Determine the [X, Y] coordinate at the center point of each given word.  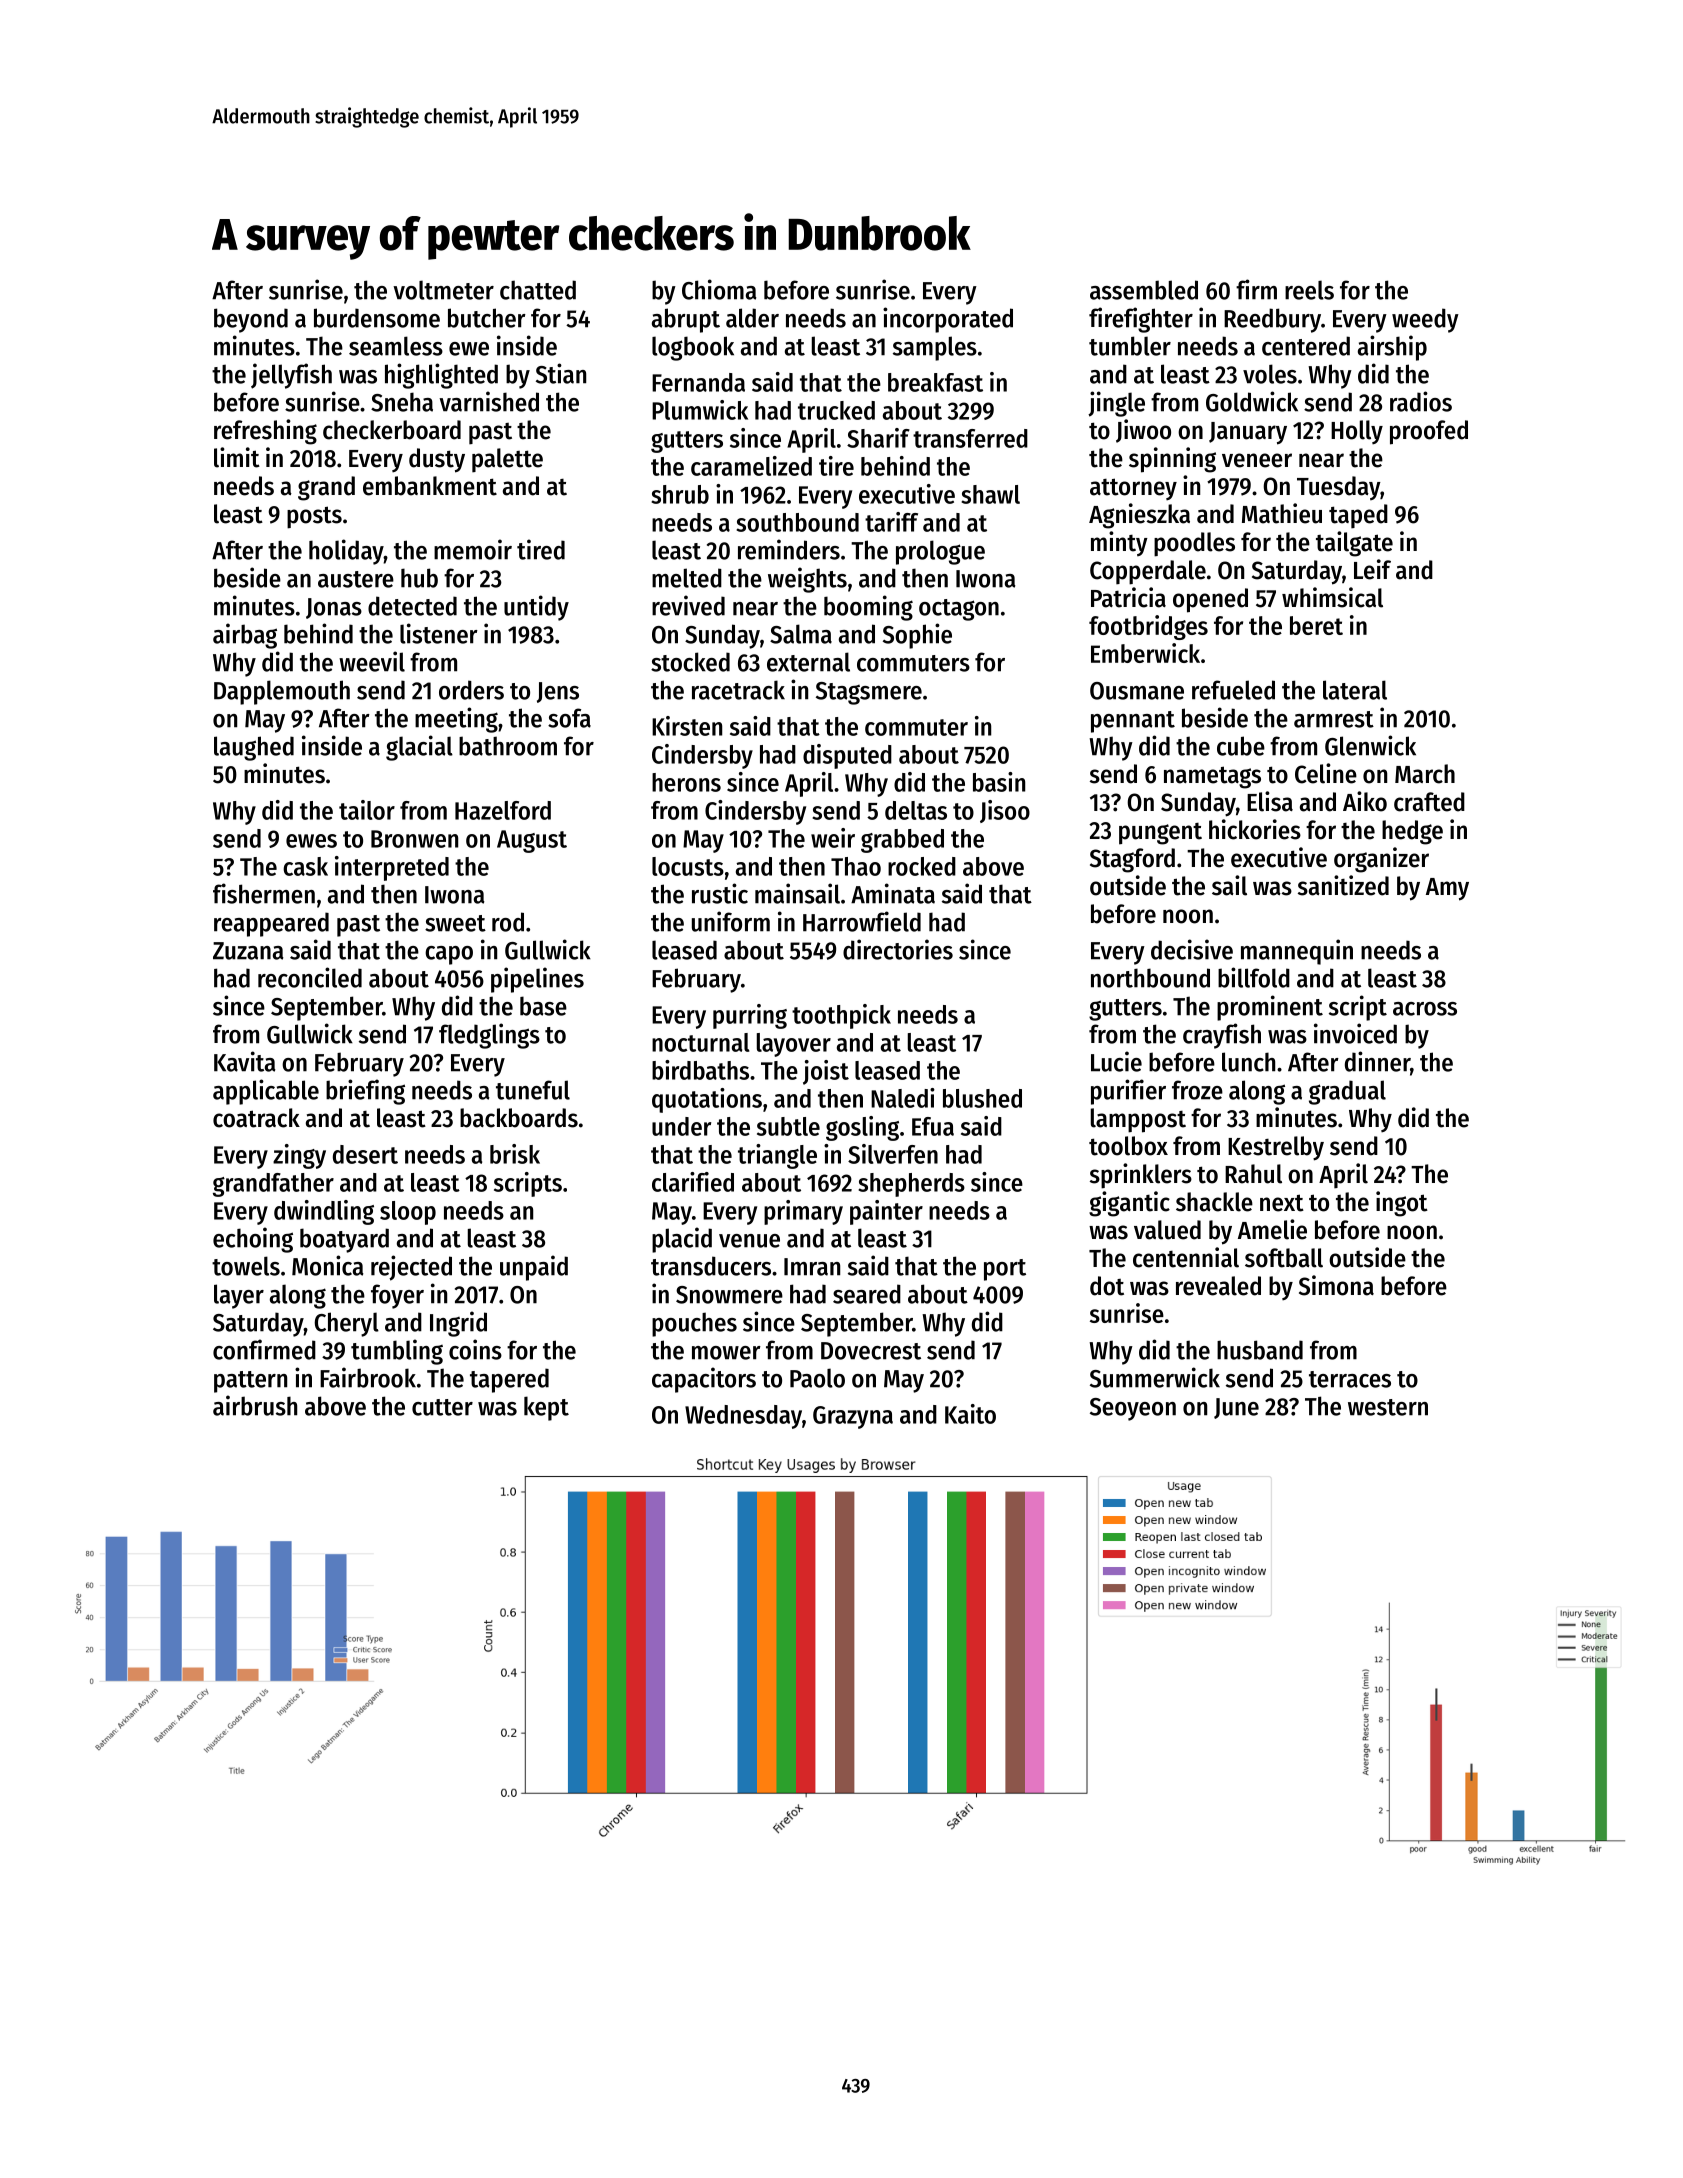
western [1388, 1407]
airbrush [255, 1405]
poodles [1194, 544]
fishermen [264, 893]
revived [688, 605]
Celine [1326, 773]
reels [1309, 290]
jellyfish [291, 376]
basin [999, 782]
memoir [473, 549]
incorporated [948, 320]
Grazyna [853, 1417]
